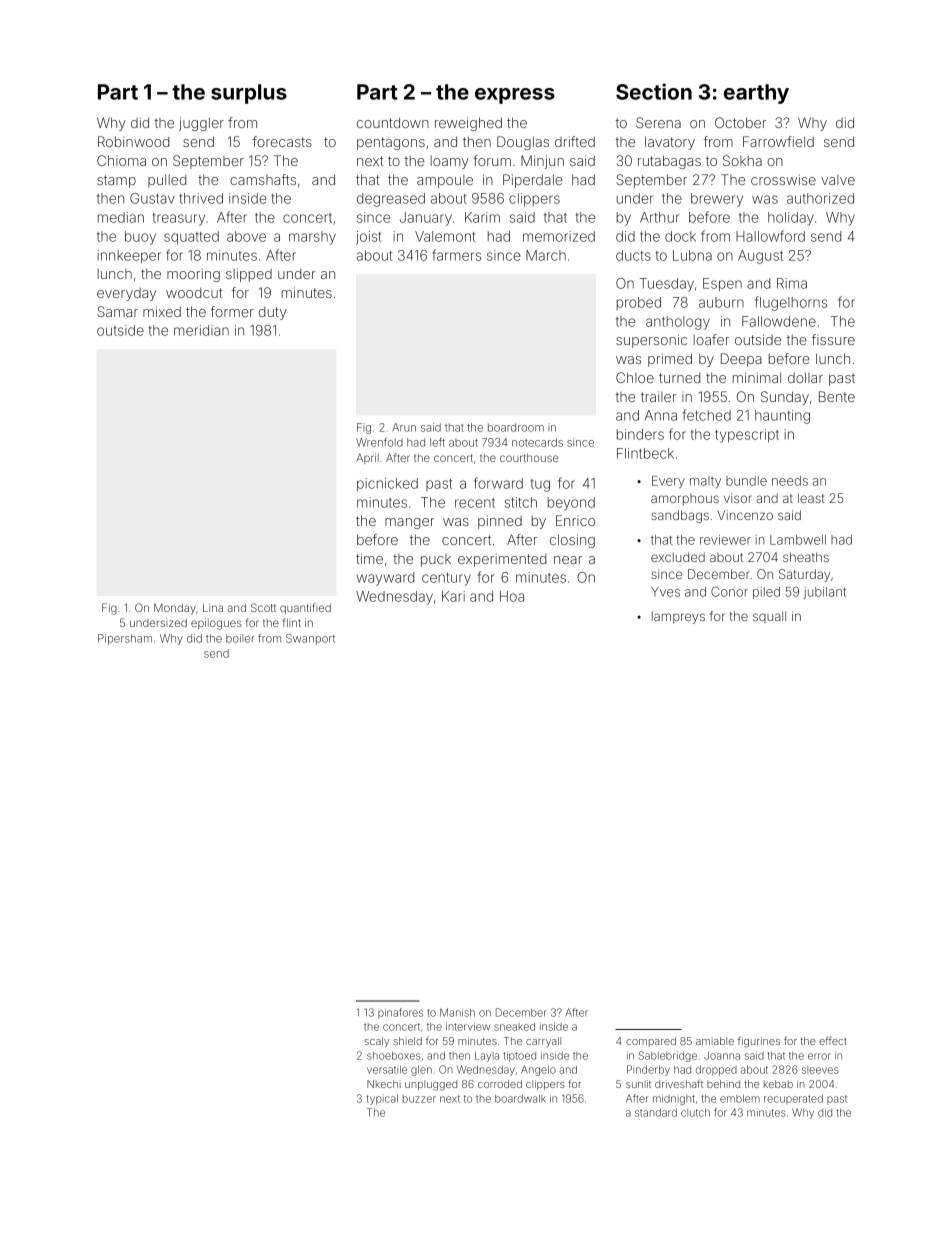  Describe the element at coordinates (240, 638) in the screenshot. I see `boiler` at that location.
